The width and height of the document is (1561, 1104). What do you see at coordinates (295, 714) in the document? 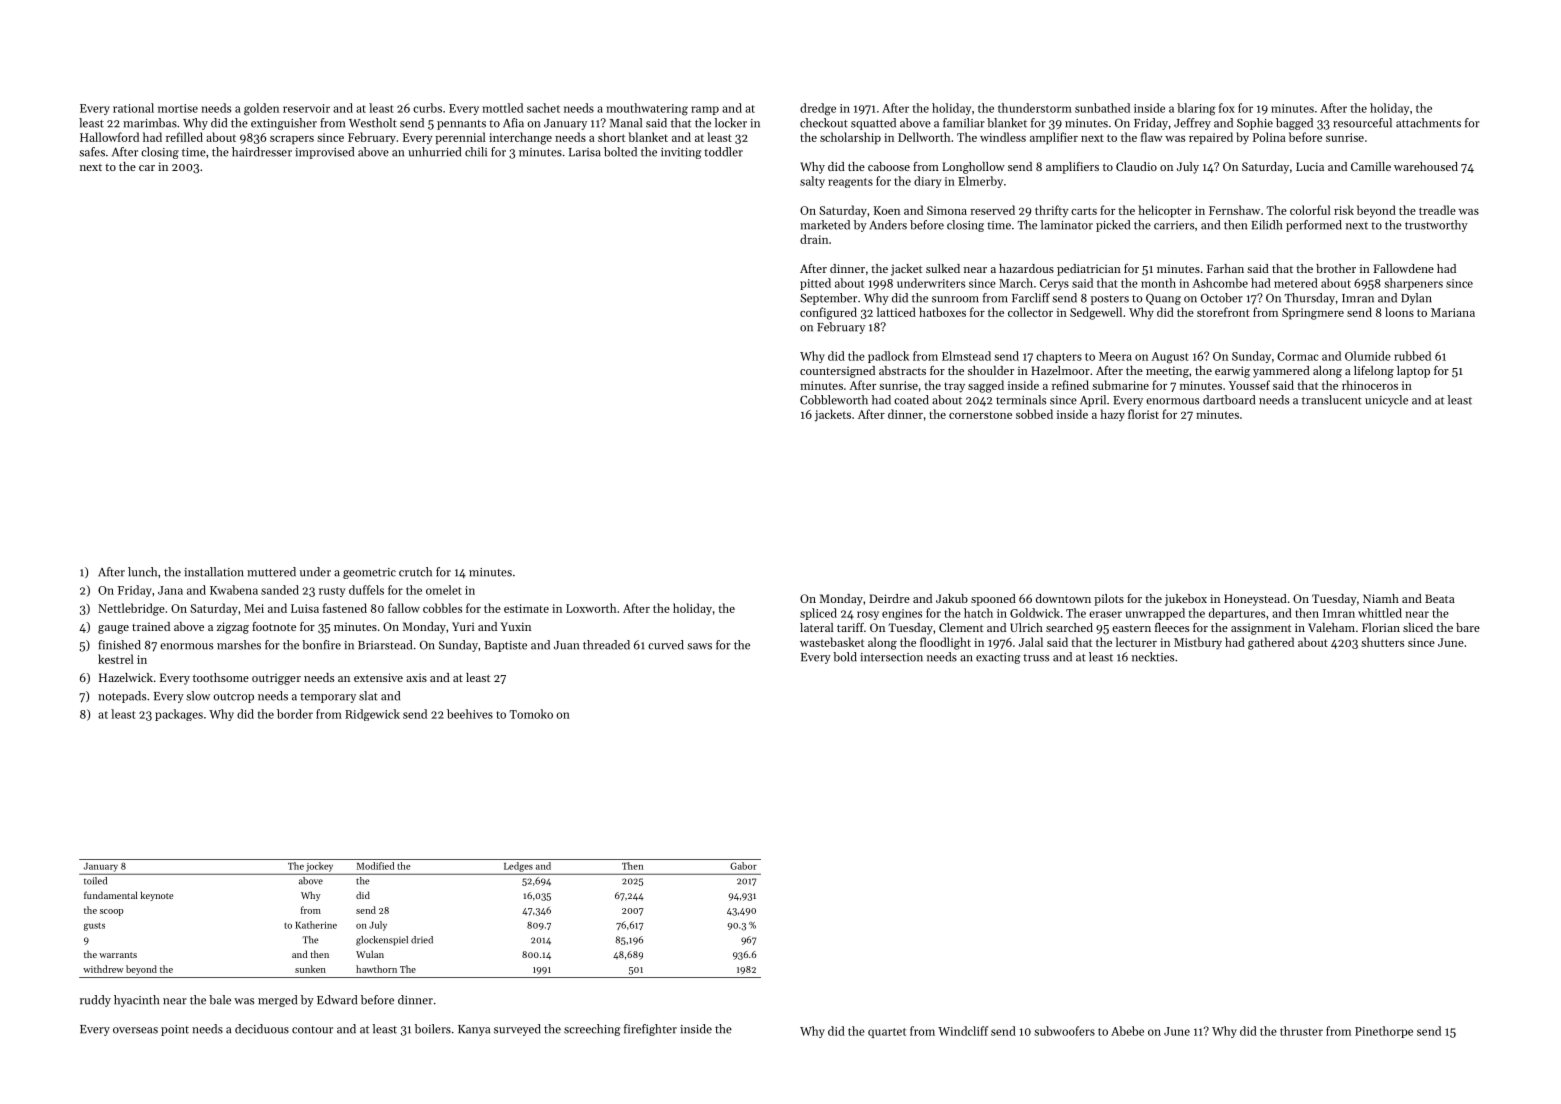
I see `border` at bounding box center [295, 714].
